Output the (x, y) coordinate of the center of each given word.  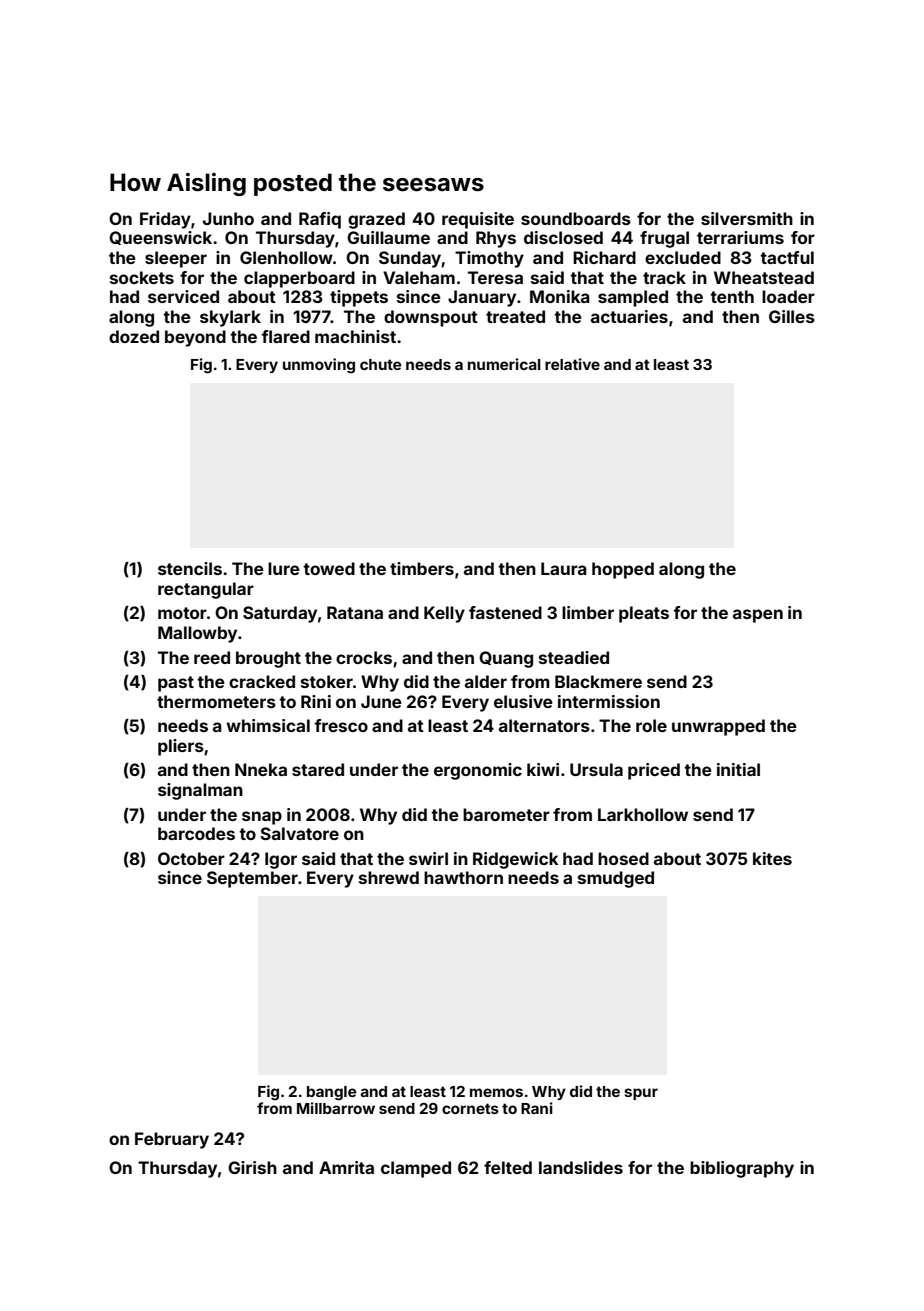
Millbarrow (336, 1108)
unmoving (319, 366)
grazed (376, 220)
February (172, 1140)
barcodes (196, 833)
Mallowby (197, 634)
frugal (664, 239)
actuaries (629, 316)
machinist (355, 336)
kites (772, 858)
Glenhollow (286, 257)
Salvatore (299, 833)
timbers (422, 568)
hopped (623, 570)
